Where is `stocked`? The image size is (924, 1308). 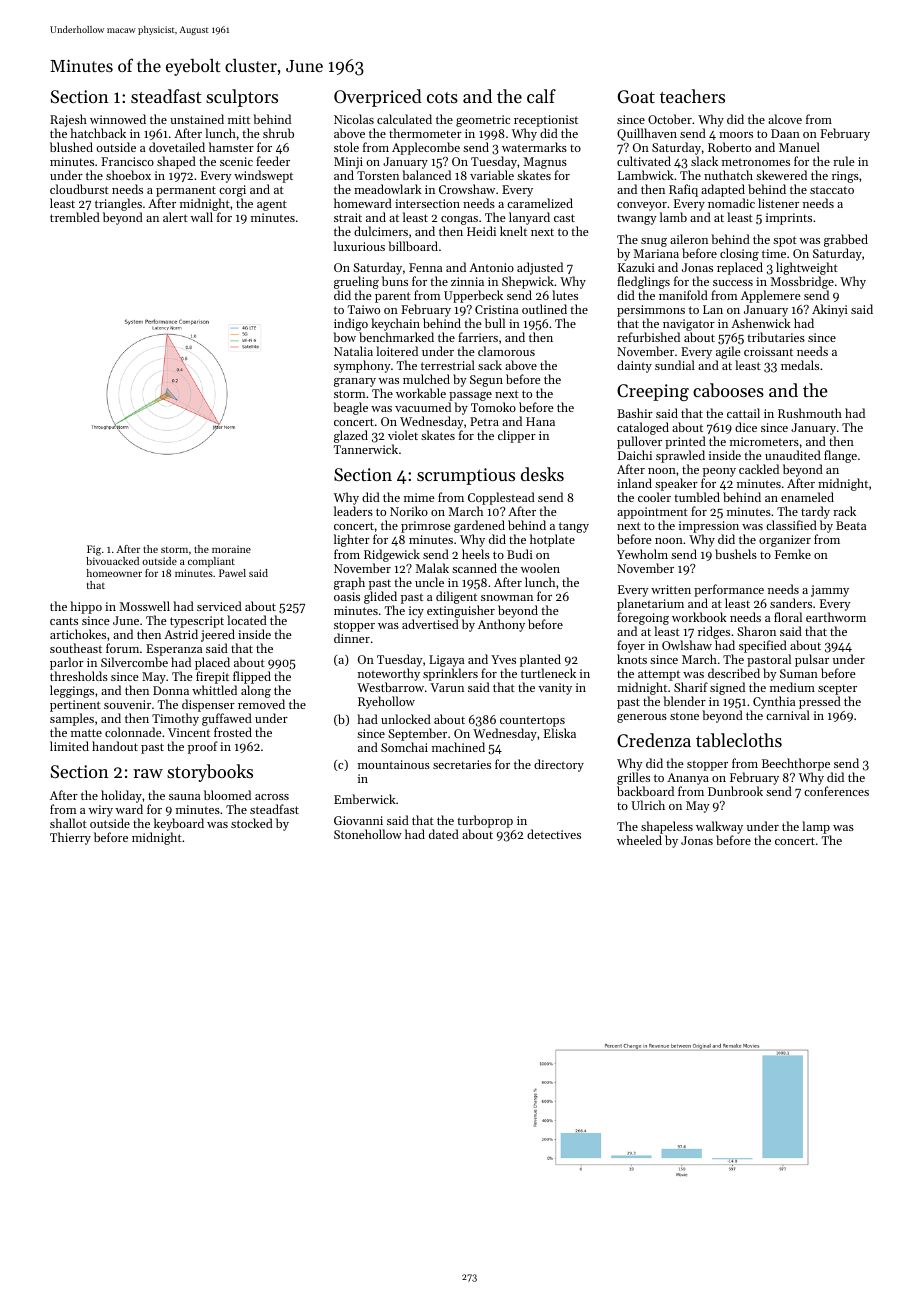 stocked is located at coordinates (252, 823).
